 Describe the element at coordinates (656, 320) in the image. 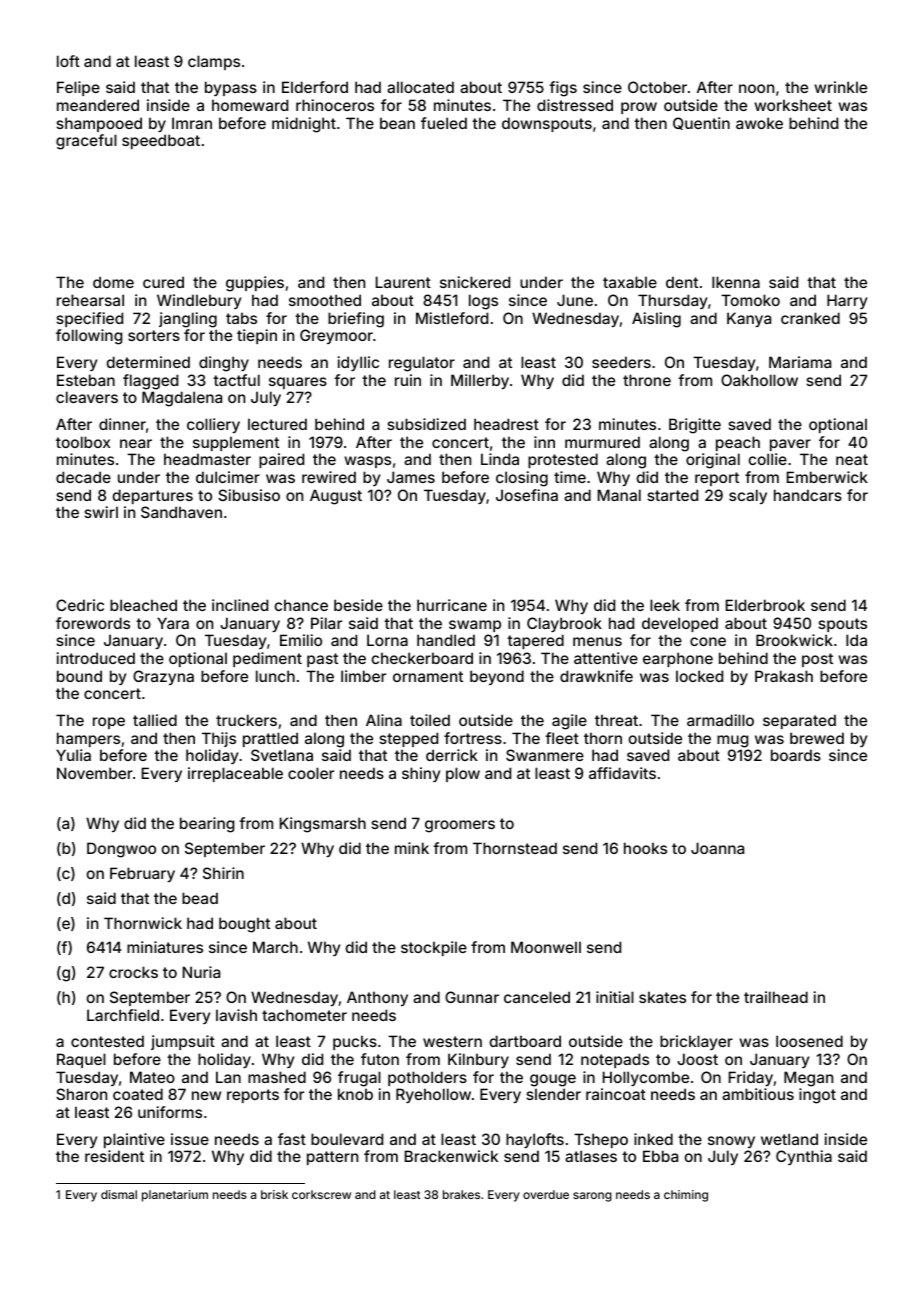

I see `Aisling` at that location.
